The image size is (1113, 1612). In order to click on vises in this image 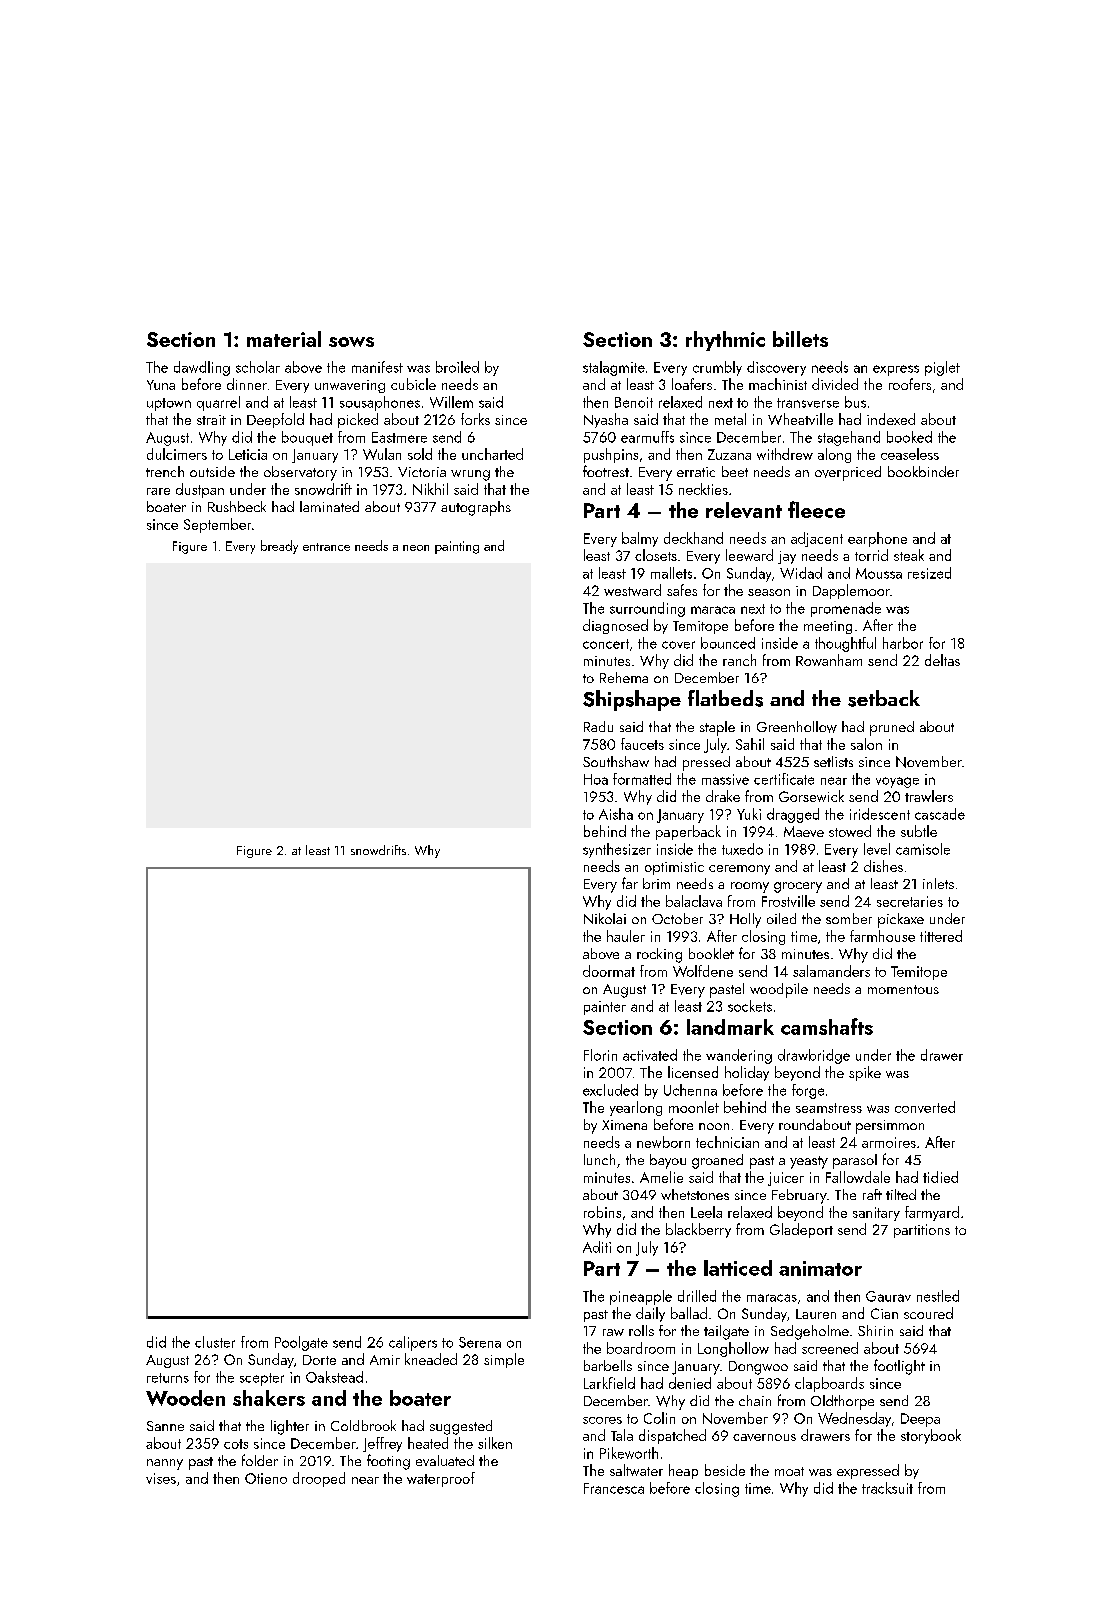, I will do `click(161, 1478)`.
